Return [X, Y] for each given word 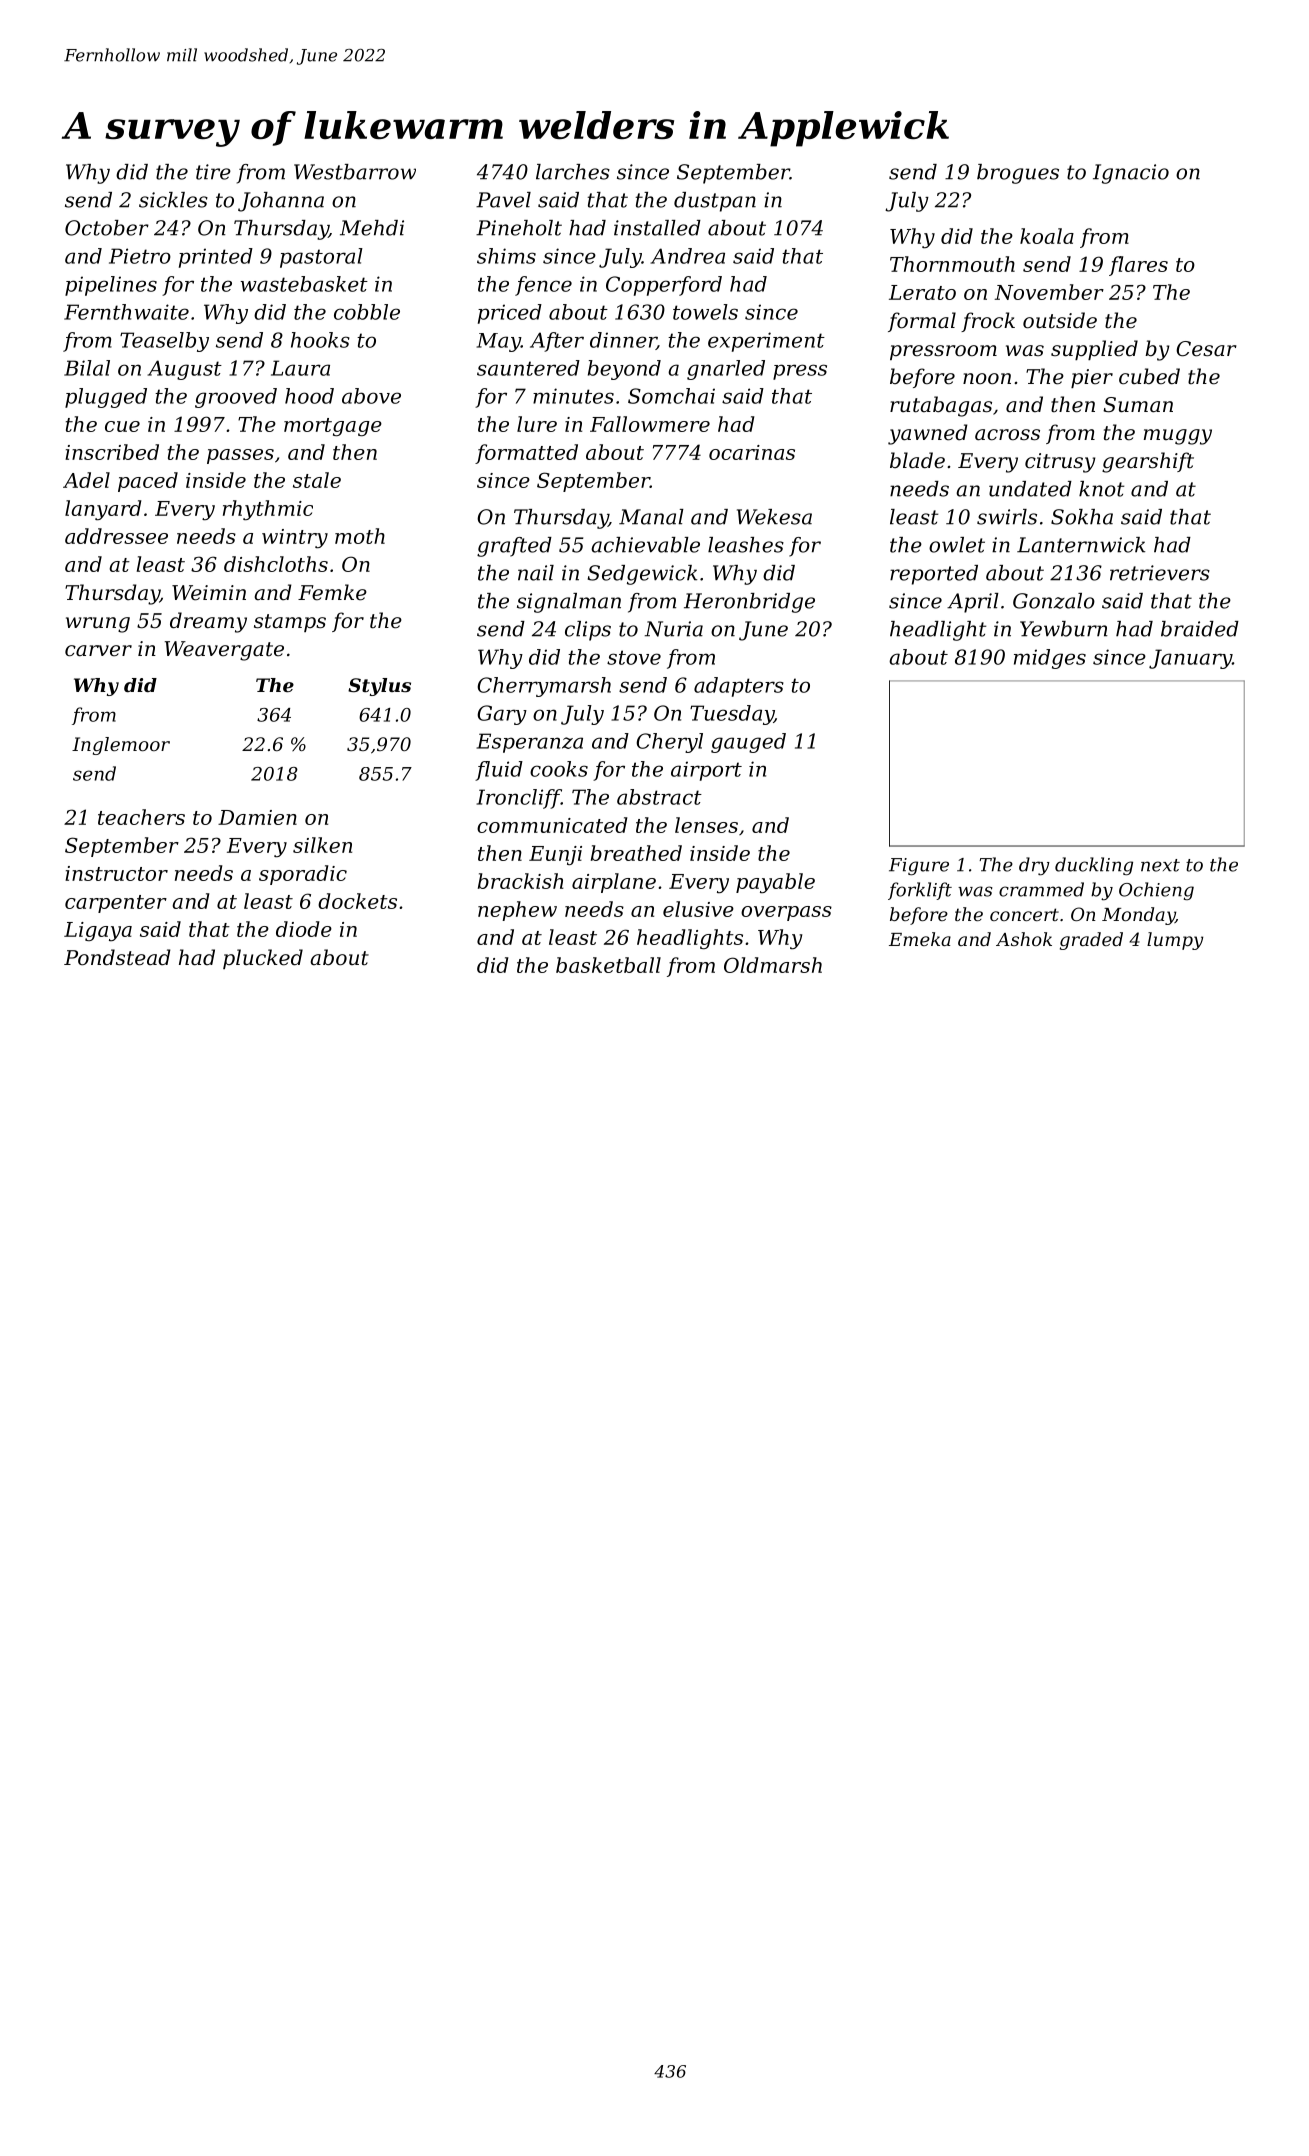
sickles [173, 200]
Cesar [1206, 349]
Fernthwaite [126, 312]
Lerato [922, 292]
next [1160, 865]
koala [1047, 236]
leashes [746, 545]
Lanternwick [1081, 545]
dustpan [715, 202]
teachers [141, 817]
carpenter [116, 904]
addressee [116, 536]
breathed [636, 853]
